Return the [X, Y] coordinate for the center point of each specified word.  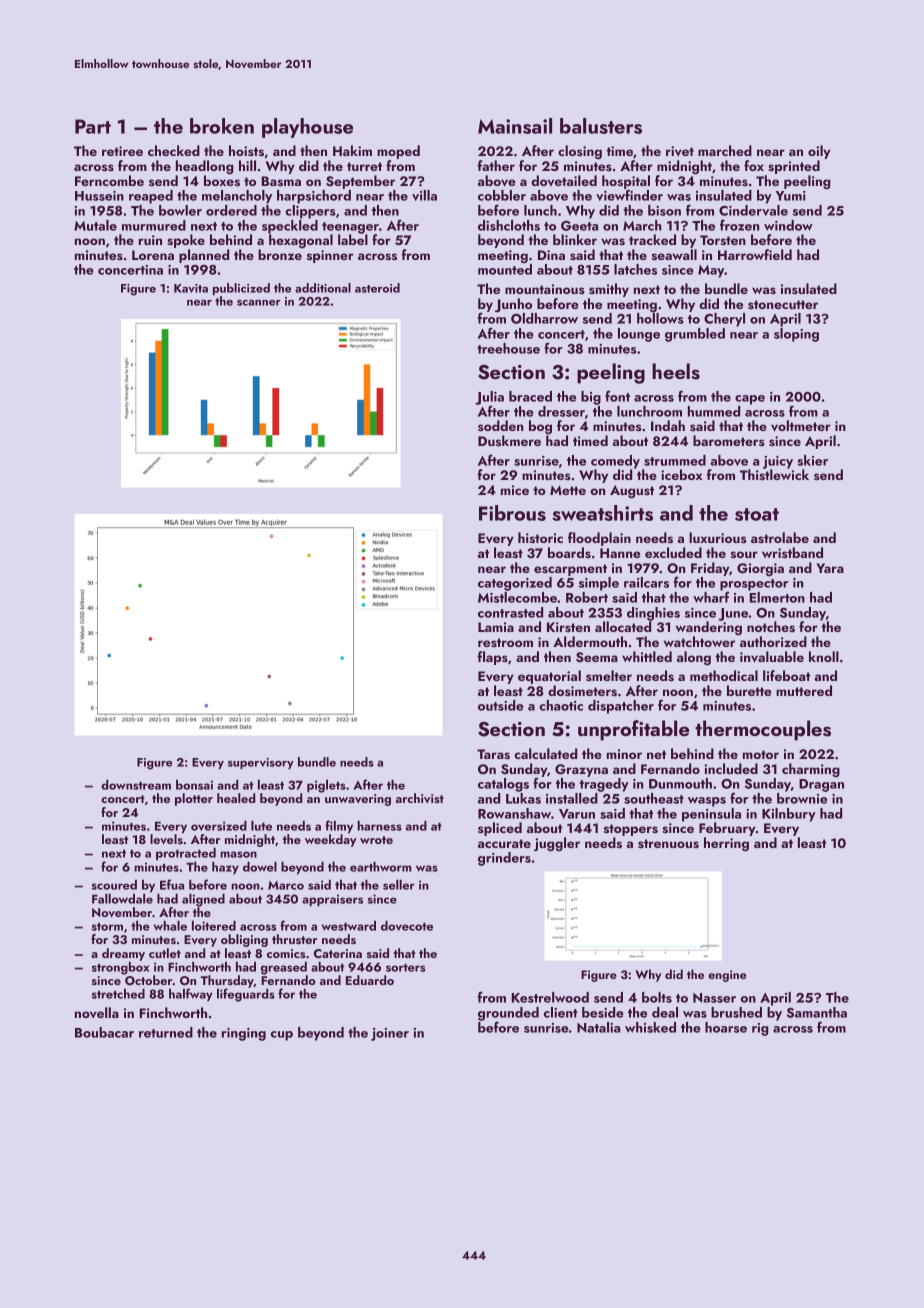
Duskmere [509, 440]
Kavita [191, 288]
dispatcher [621, 707]
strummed [675, 460]
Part [93, 126]
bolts [657, 997]
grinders [504, 859]
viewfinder [629, 195]
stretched [118, 993]
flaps [492, 658]
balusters [601, 126]
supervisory [261, 763]
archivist [420, 798]
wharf [711, 597]
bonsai [194, 784]
